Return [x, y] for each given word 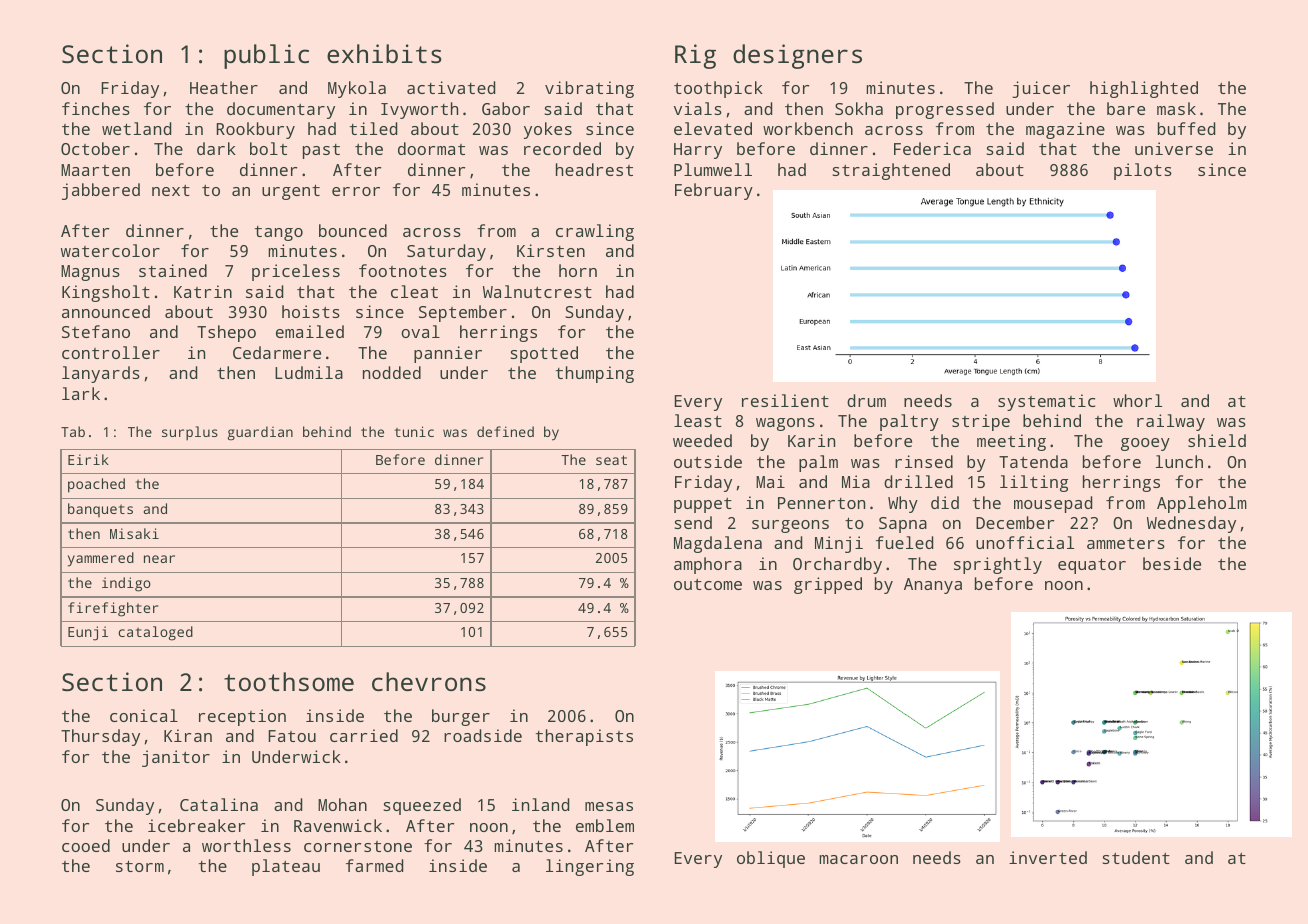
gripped [828, 585]
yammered [101, 559]
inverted [1048, 857]
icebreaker [196, 825]
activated [451, 87]
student [1136, 857]
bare [1126, 108]
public [266, 56]
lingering [590, 867]
